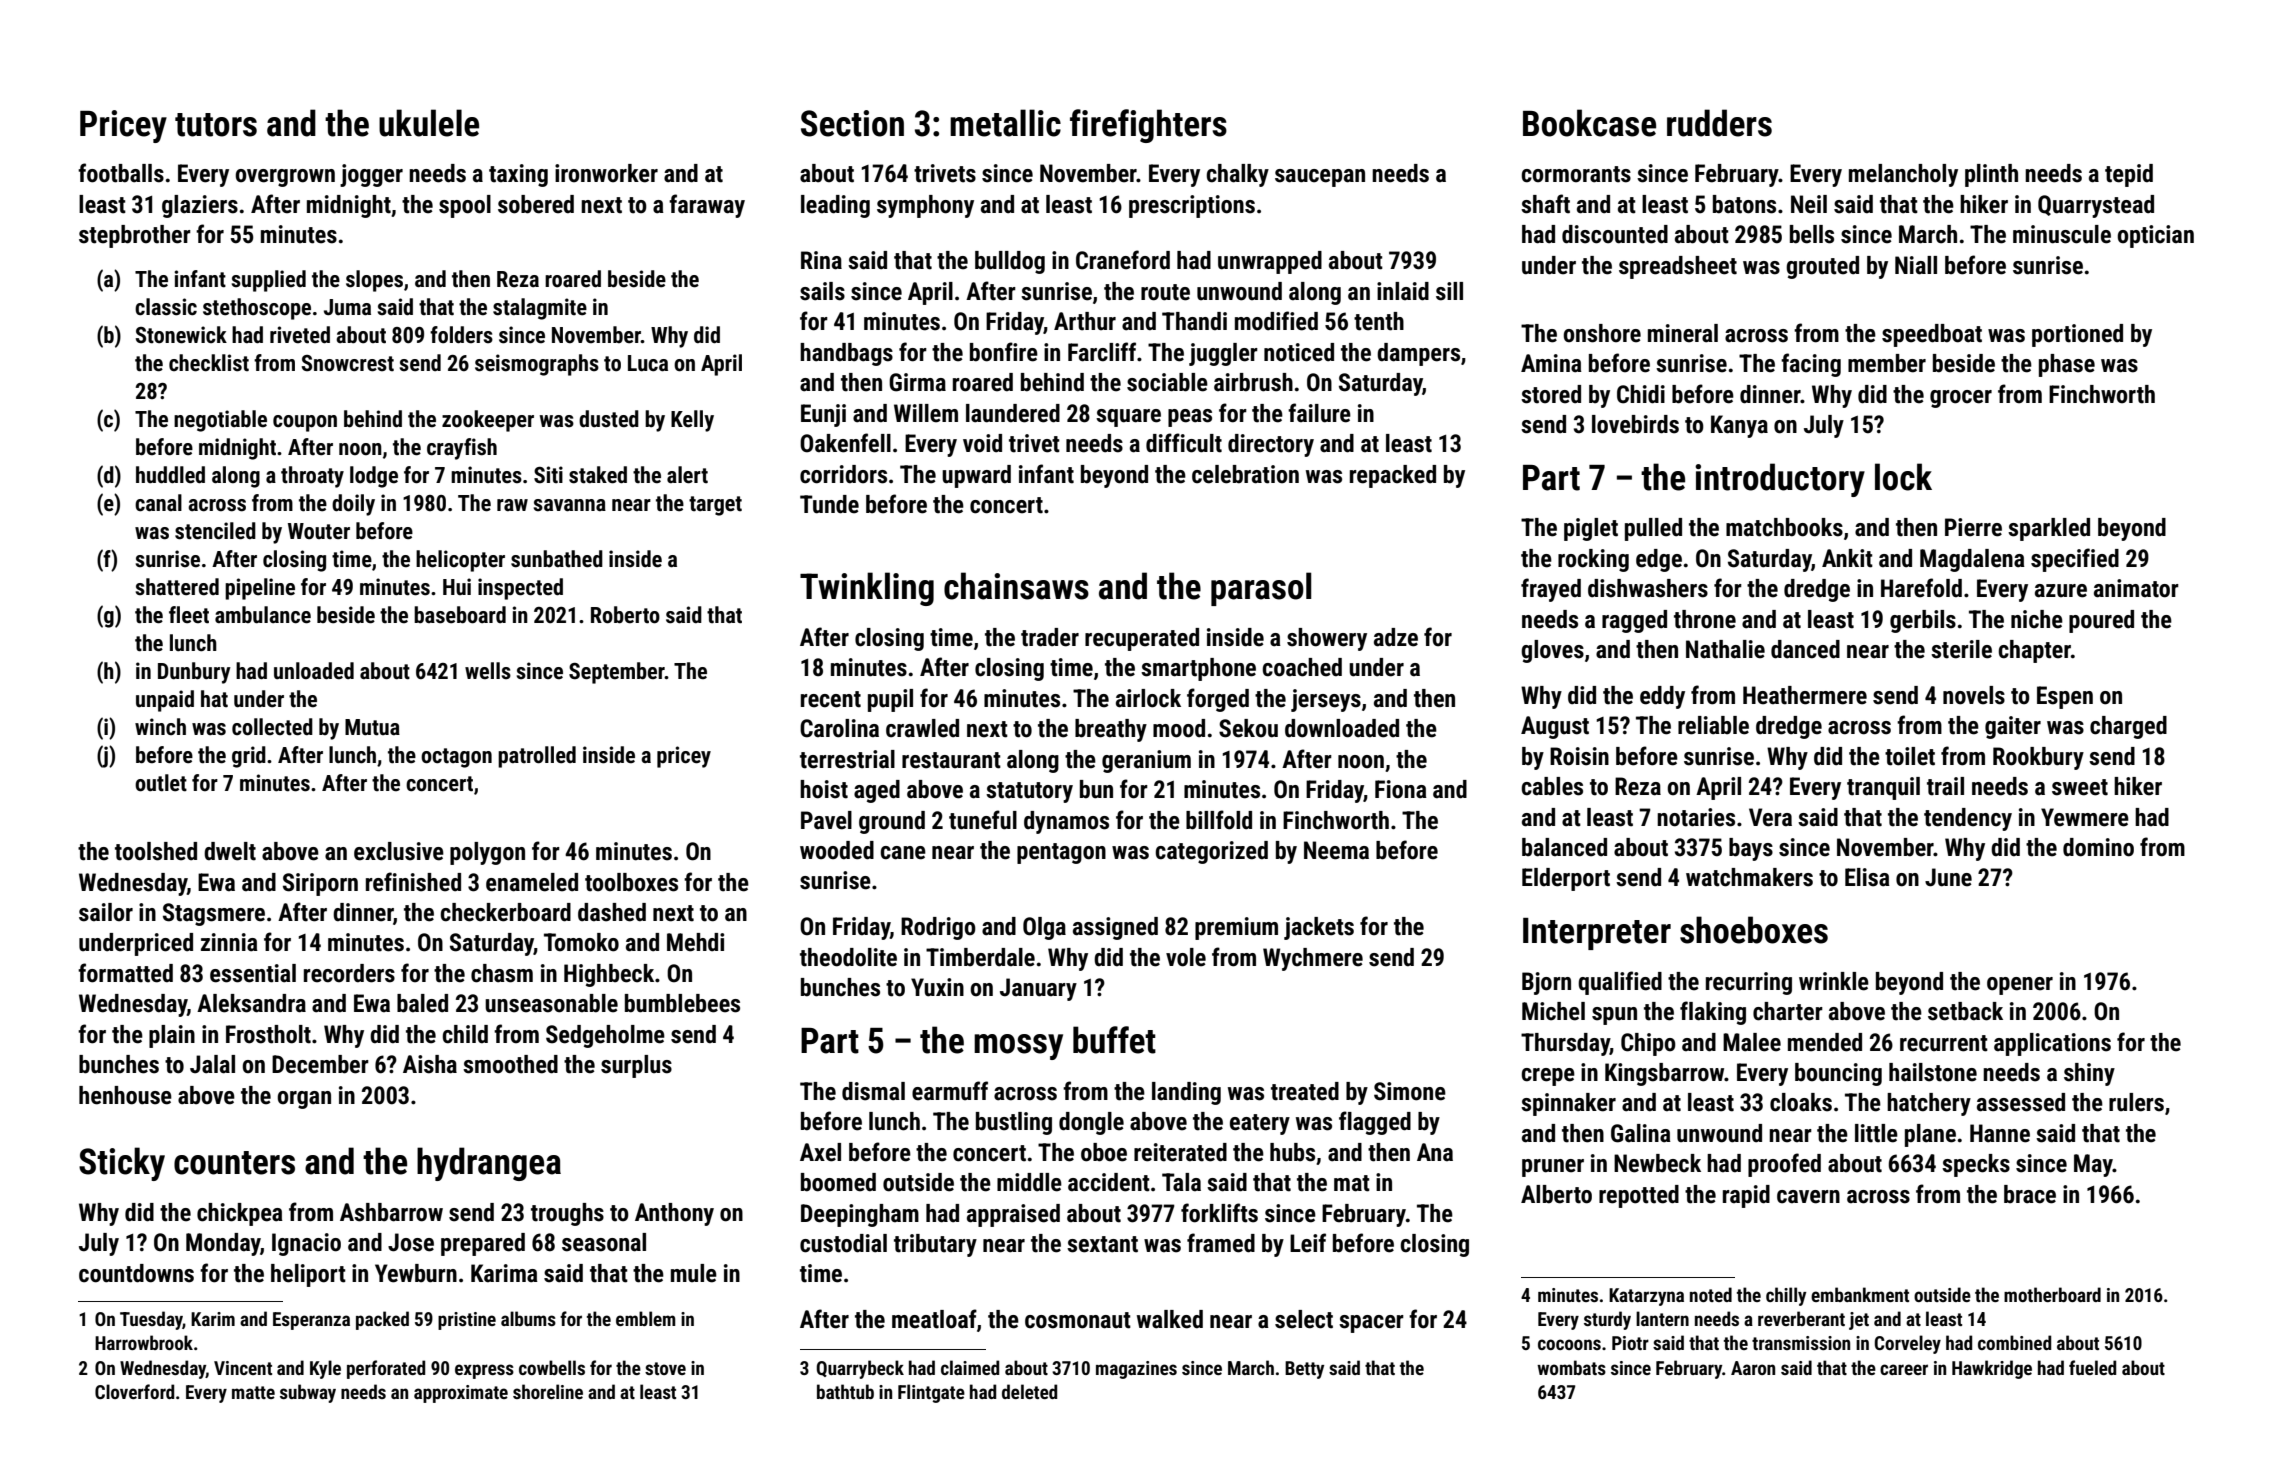 The image size is (2274, 1472). Describe the element at coordinates (1245, 474) in the page. I see `celebration` at that location.
